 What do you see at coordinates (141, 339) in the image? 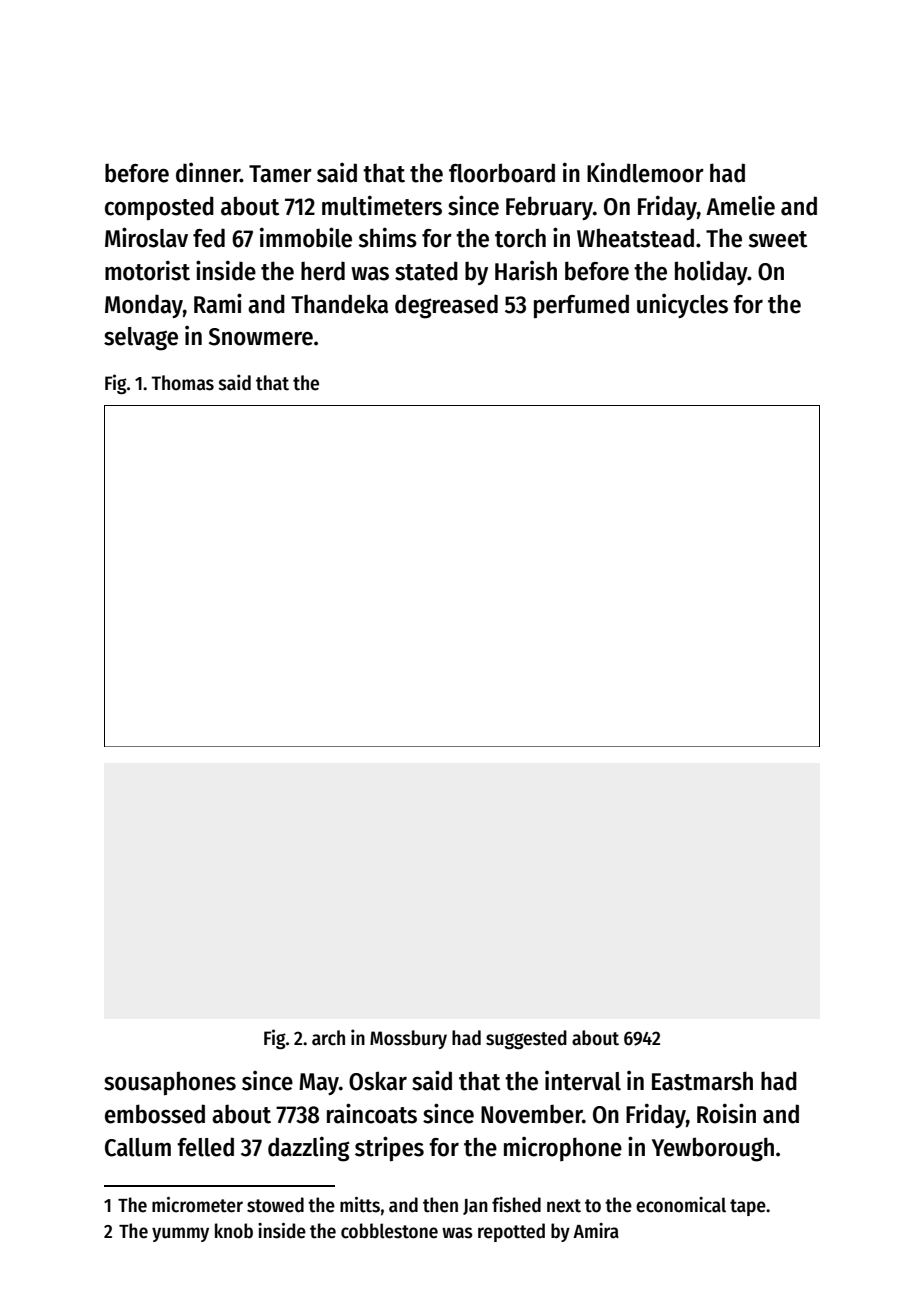
I see `selvage` at bounding box center [141, 339].
